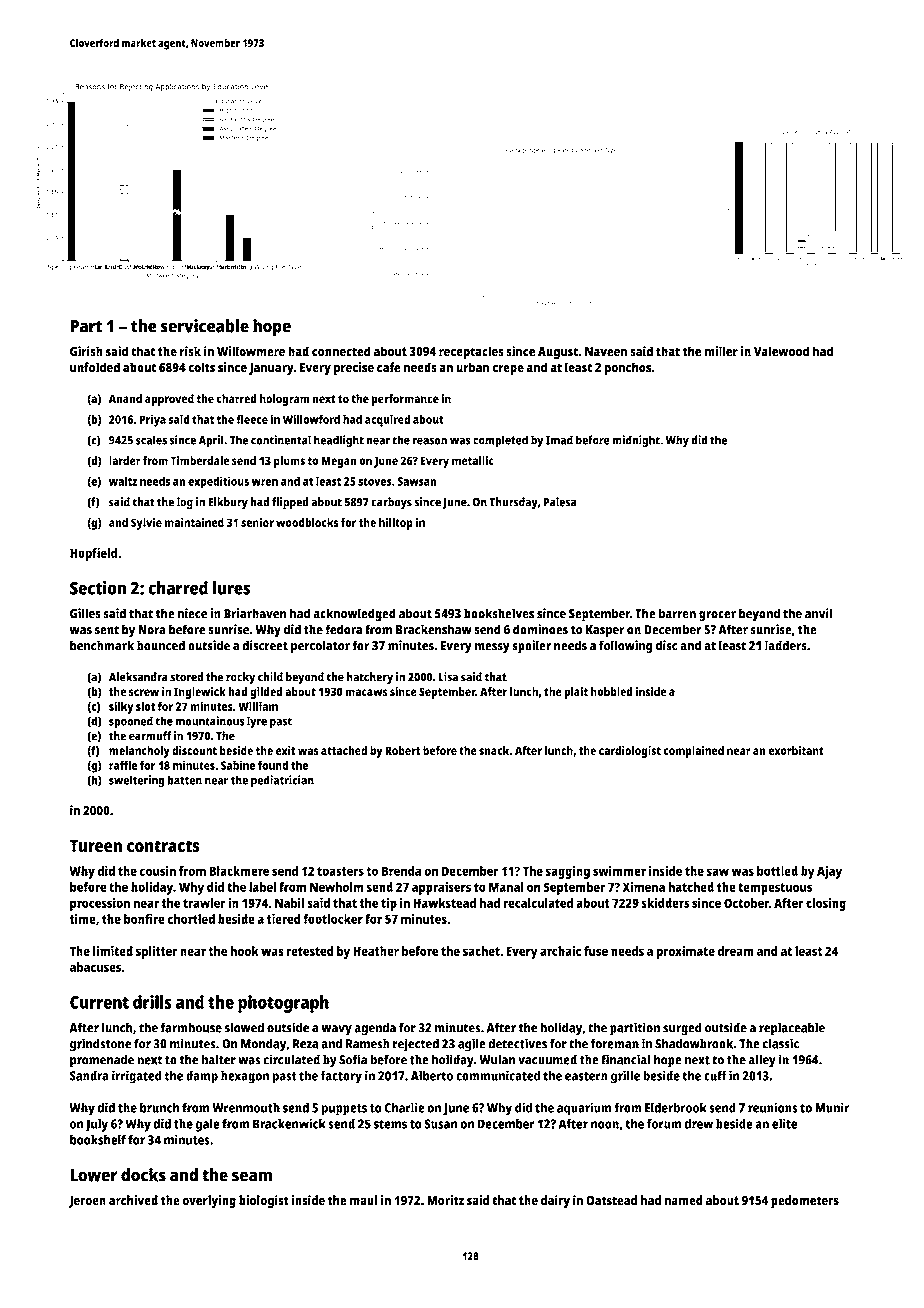  I want to click on exorbitant, so click(796, 750).
